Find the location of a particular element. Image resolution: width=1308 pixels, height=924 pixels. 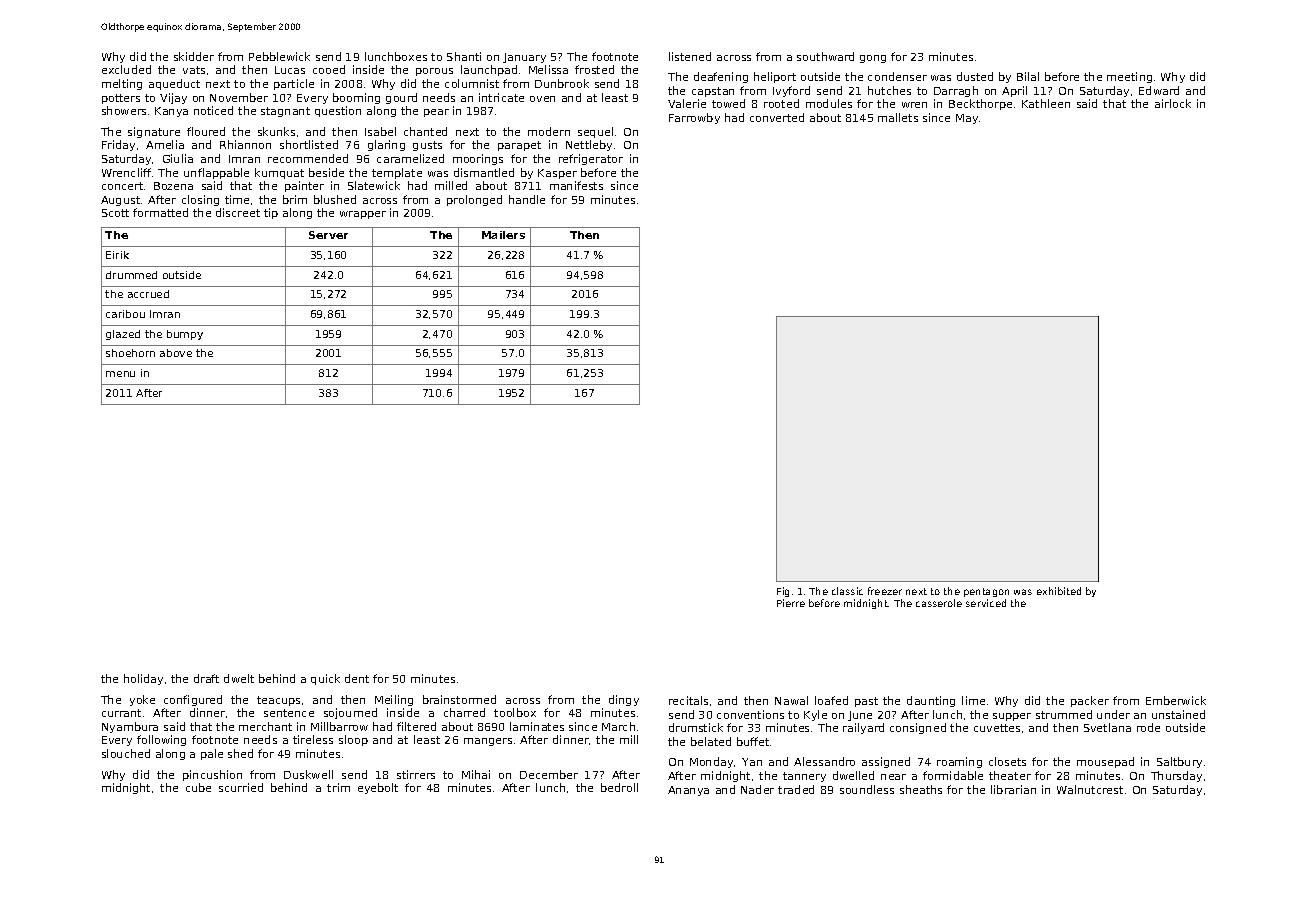

classic is located at coordinates (847, 591).
